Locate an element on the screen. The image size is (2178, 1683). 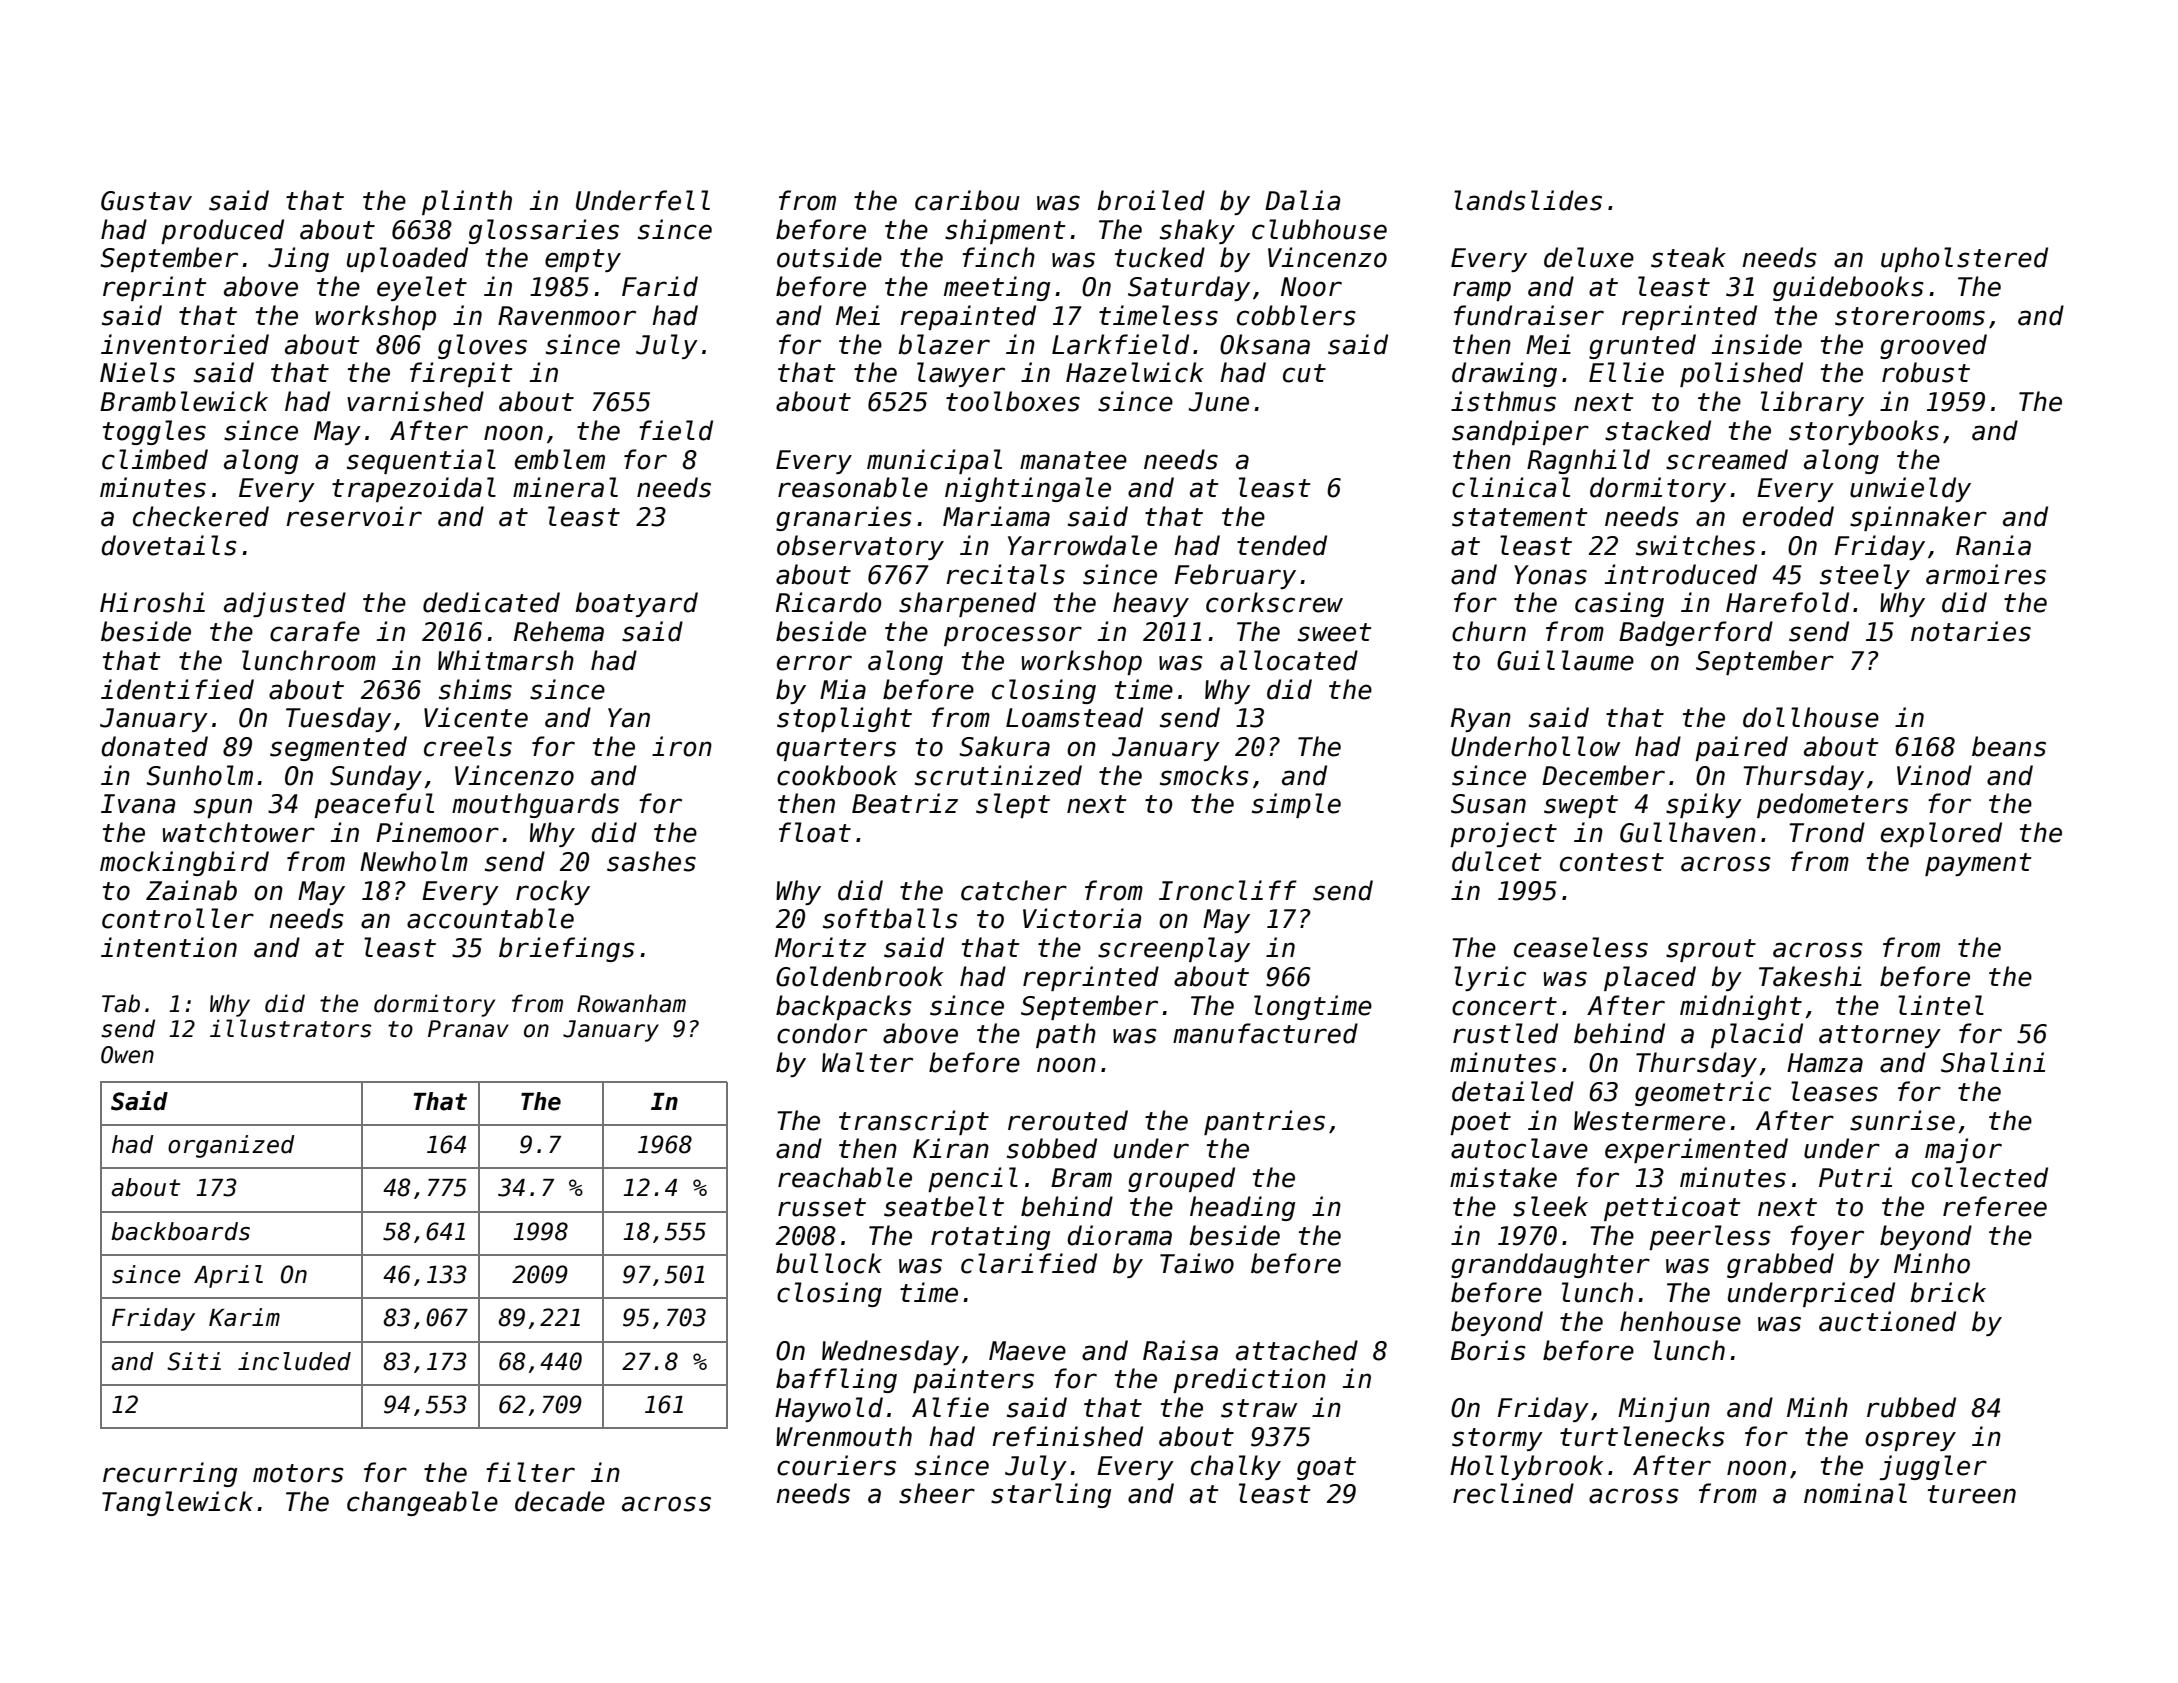
spiky is located at coordinates (1704, 805).
